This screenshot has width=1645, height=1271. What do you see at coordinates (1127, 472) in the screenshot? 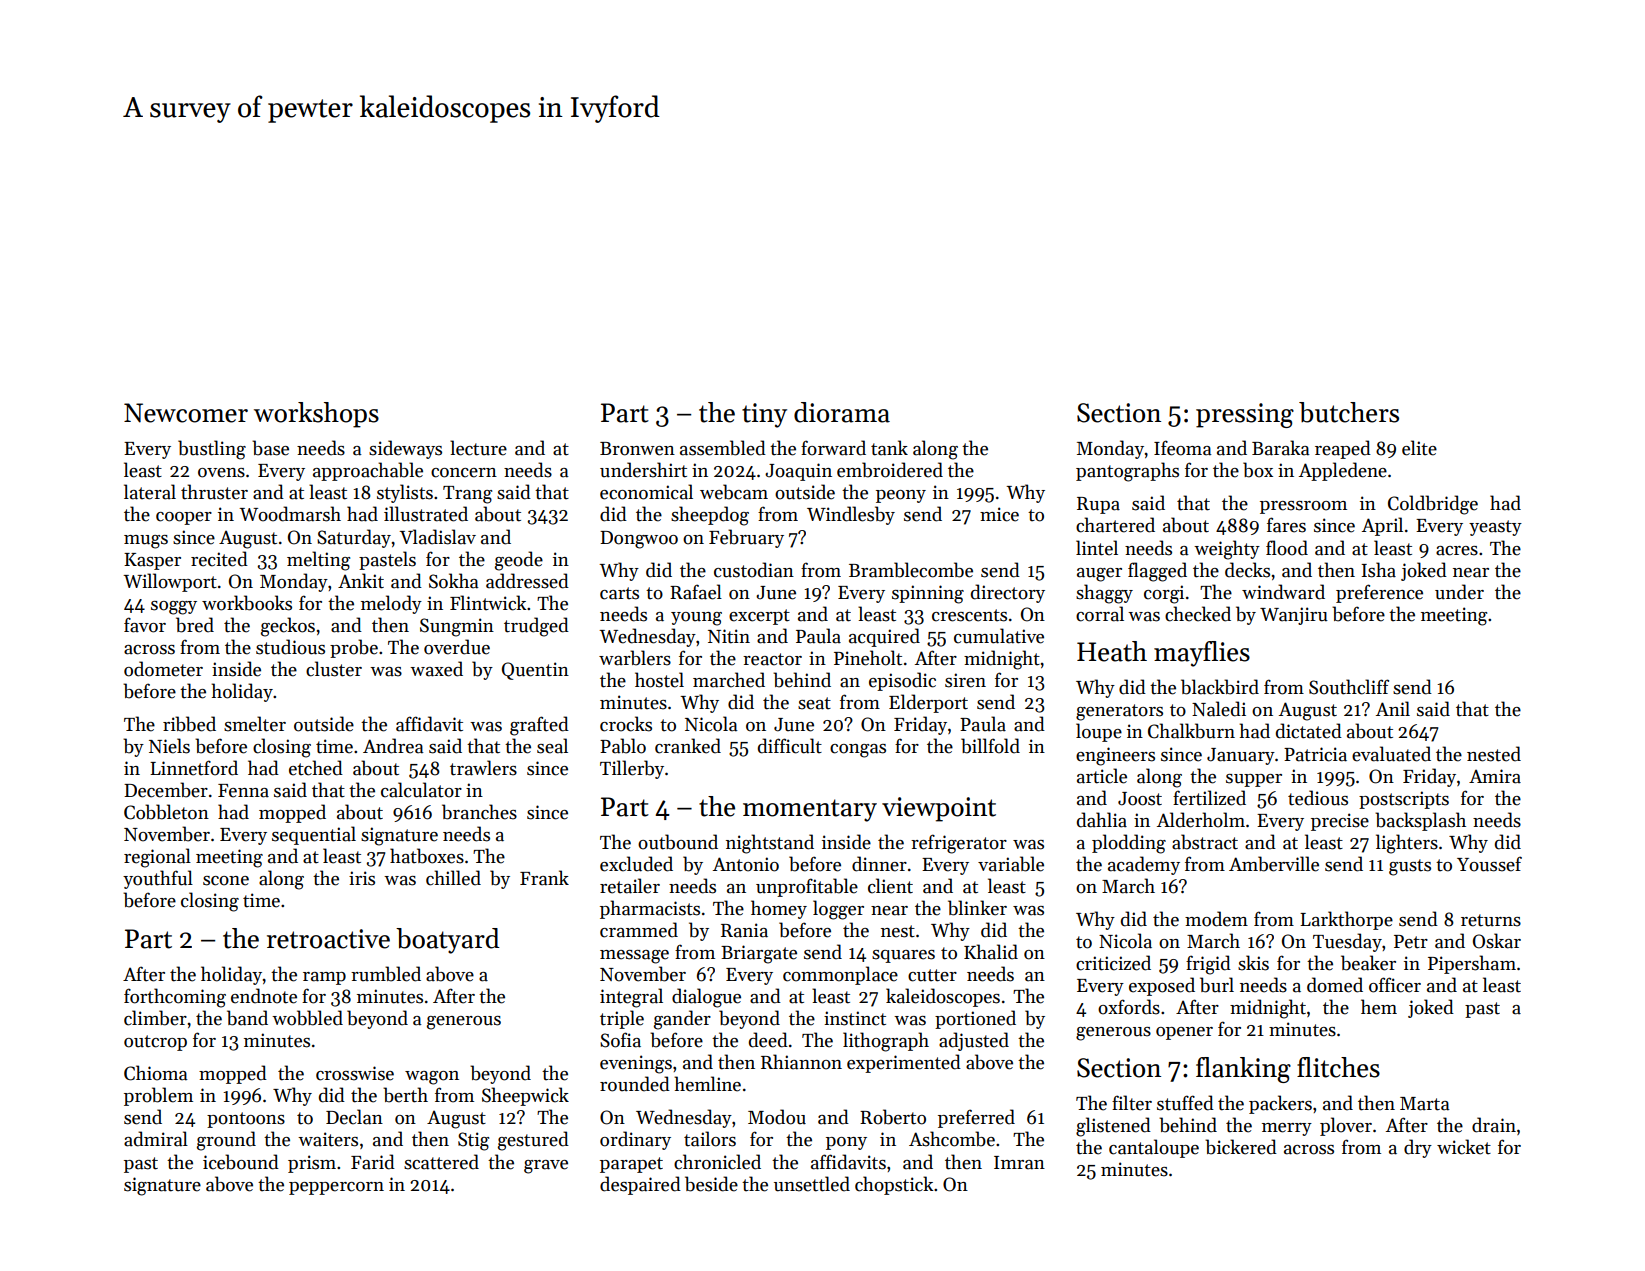
I see `pantographs` at bounding box center [1127, 472].
